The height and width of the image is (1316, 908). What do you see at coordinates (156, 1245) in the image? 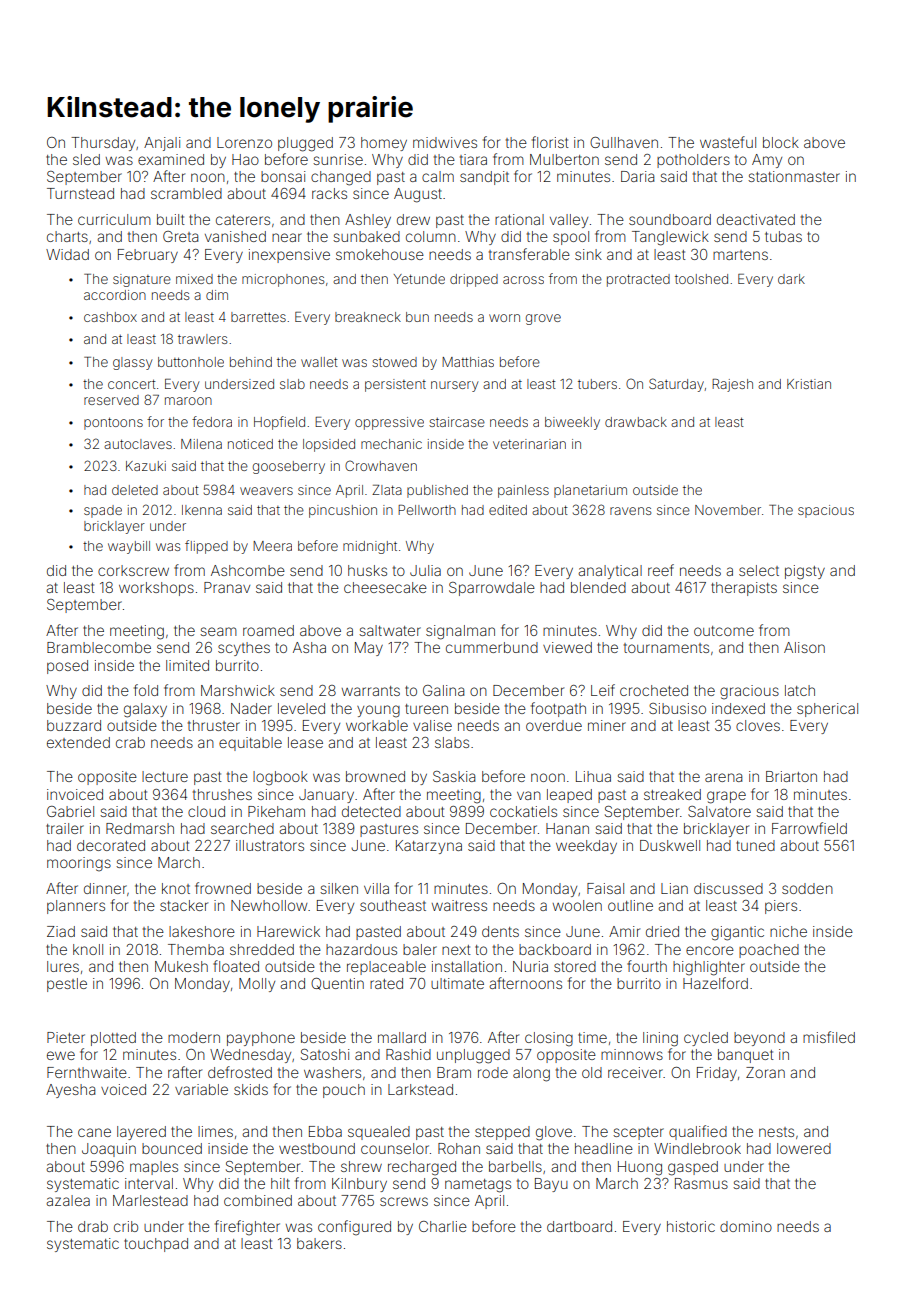
I see `touchpad` at bounding box center [156, 1245].
